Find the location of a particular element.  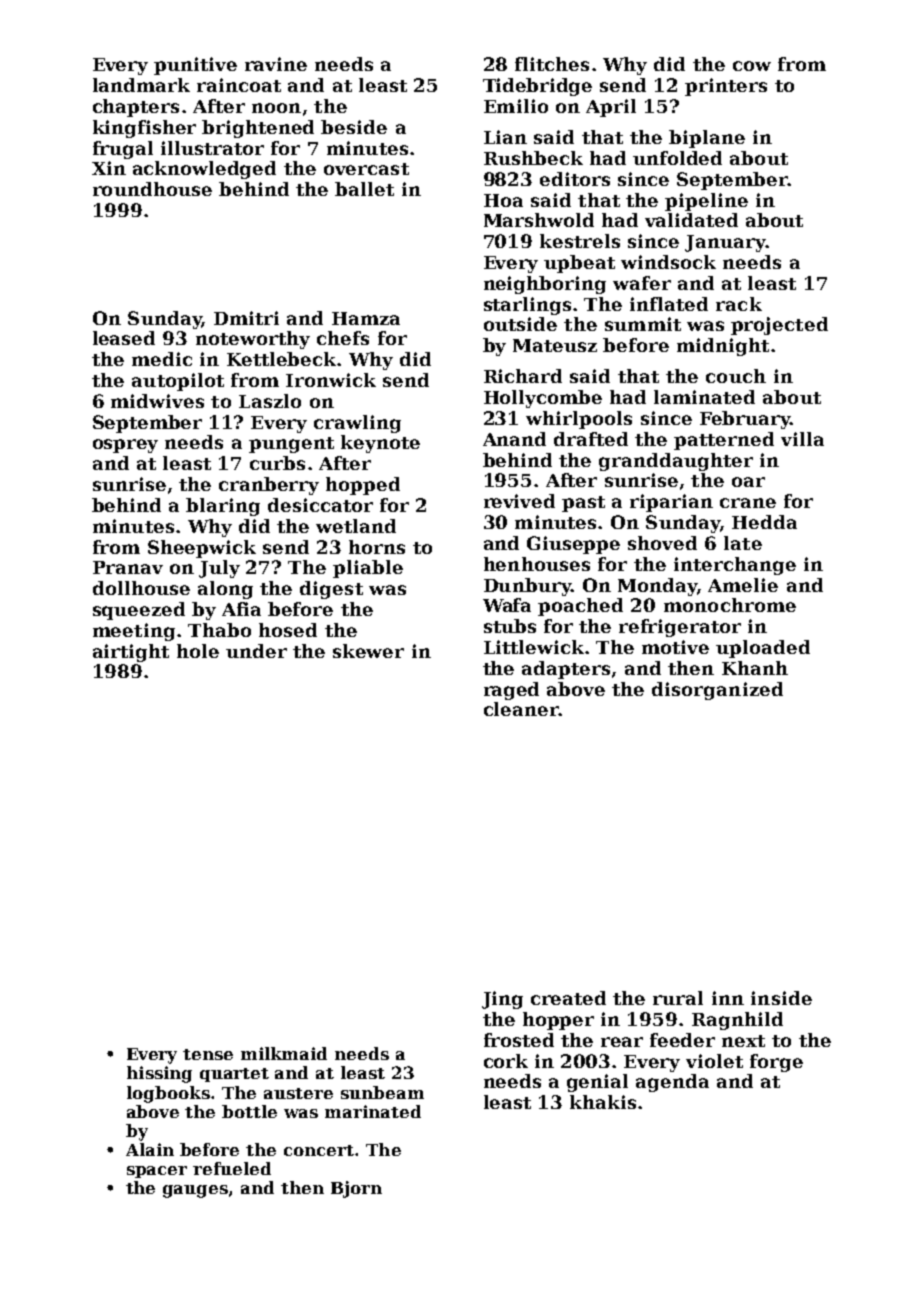

Dmitri is located at coordinates (246, 318).
